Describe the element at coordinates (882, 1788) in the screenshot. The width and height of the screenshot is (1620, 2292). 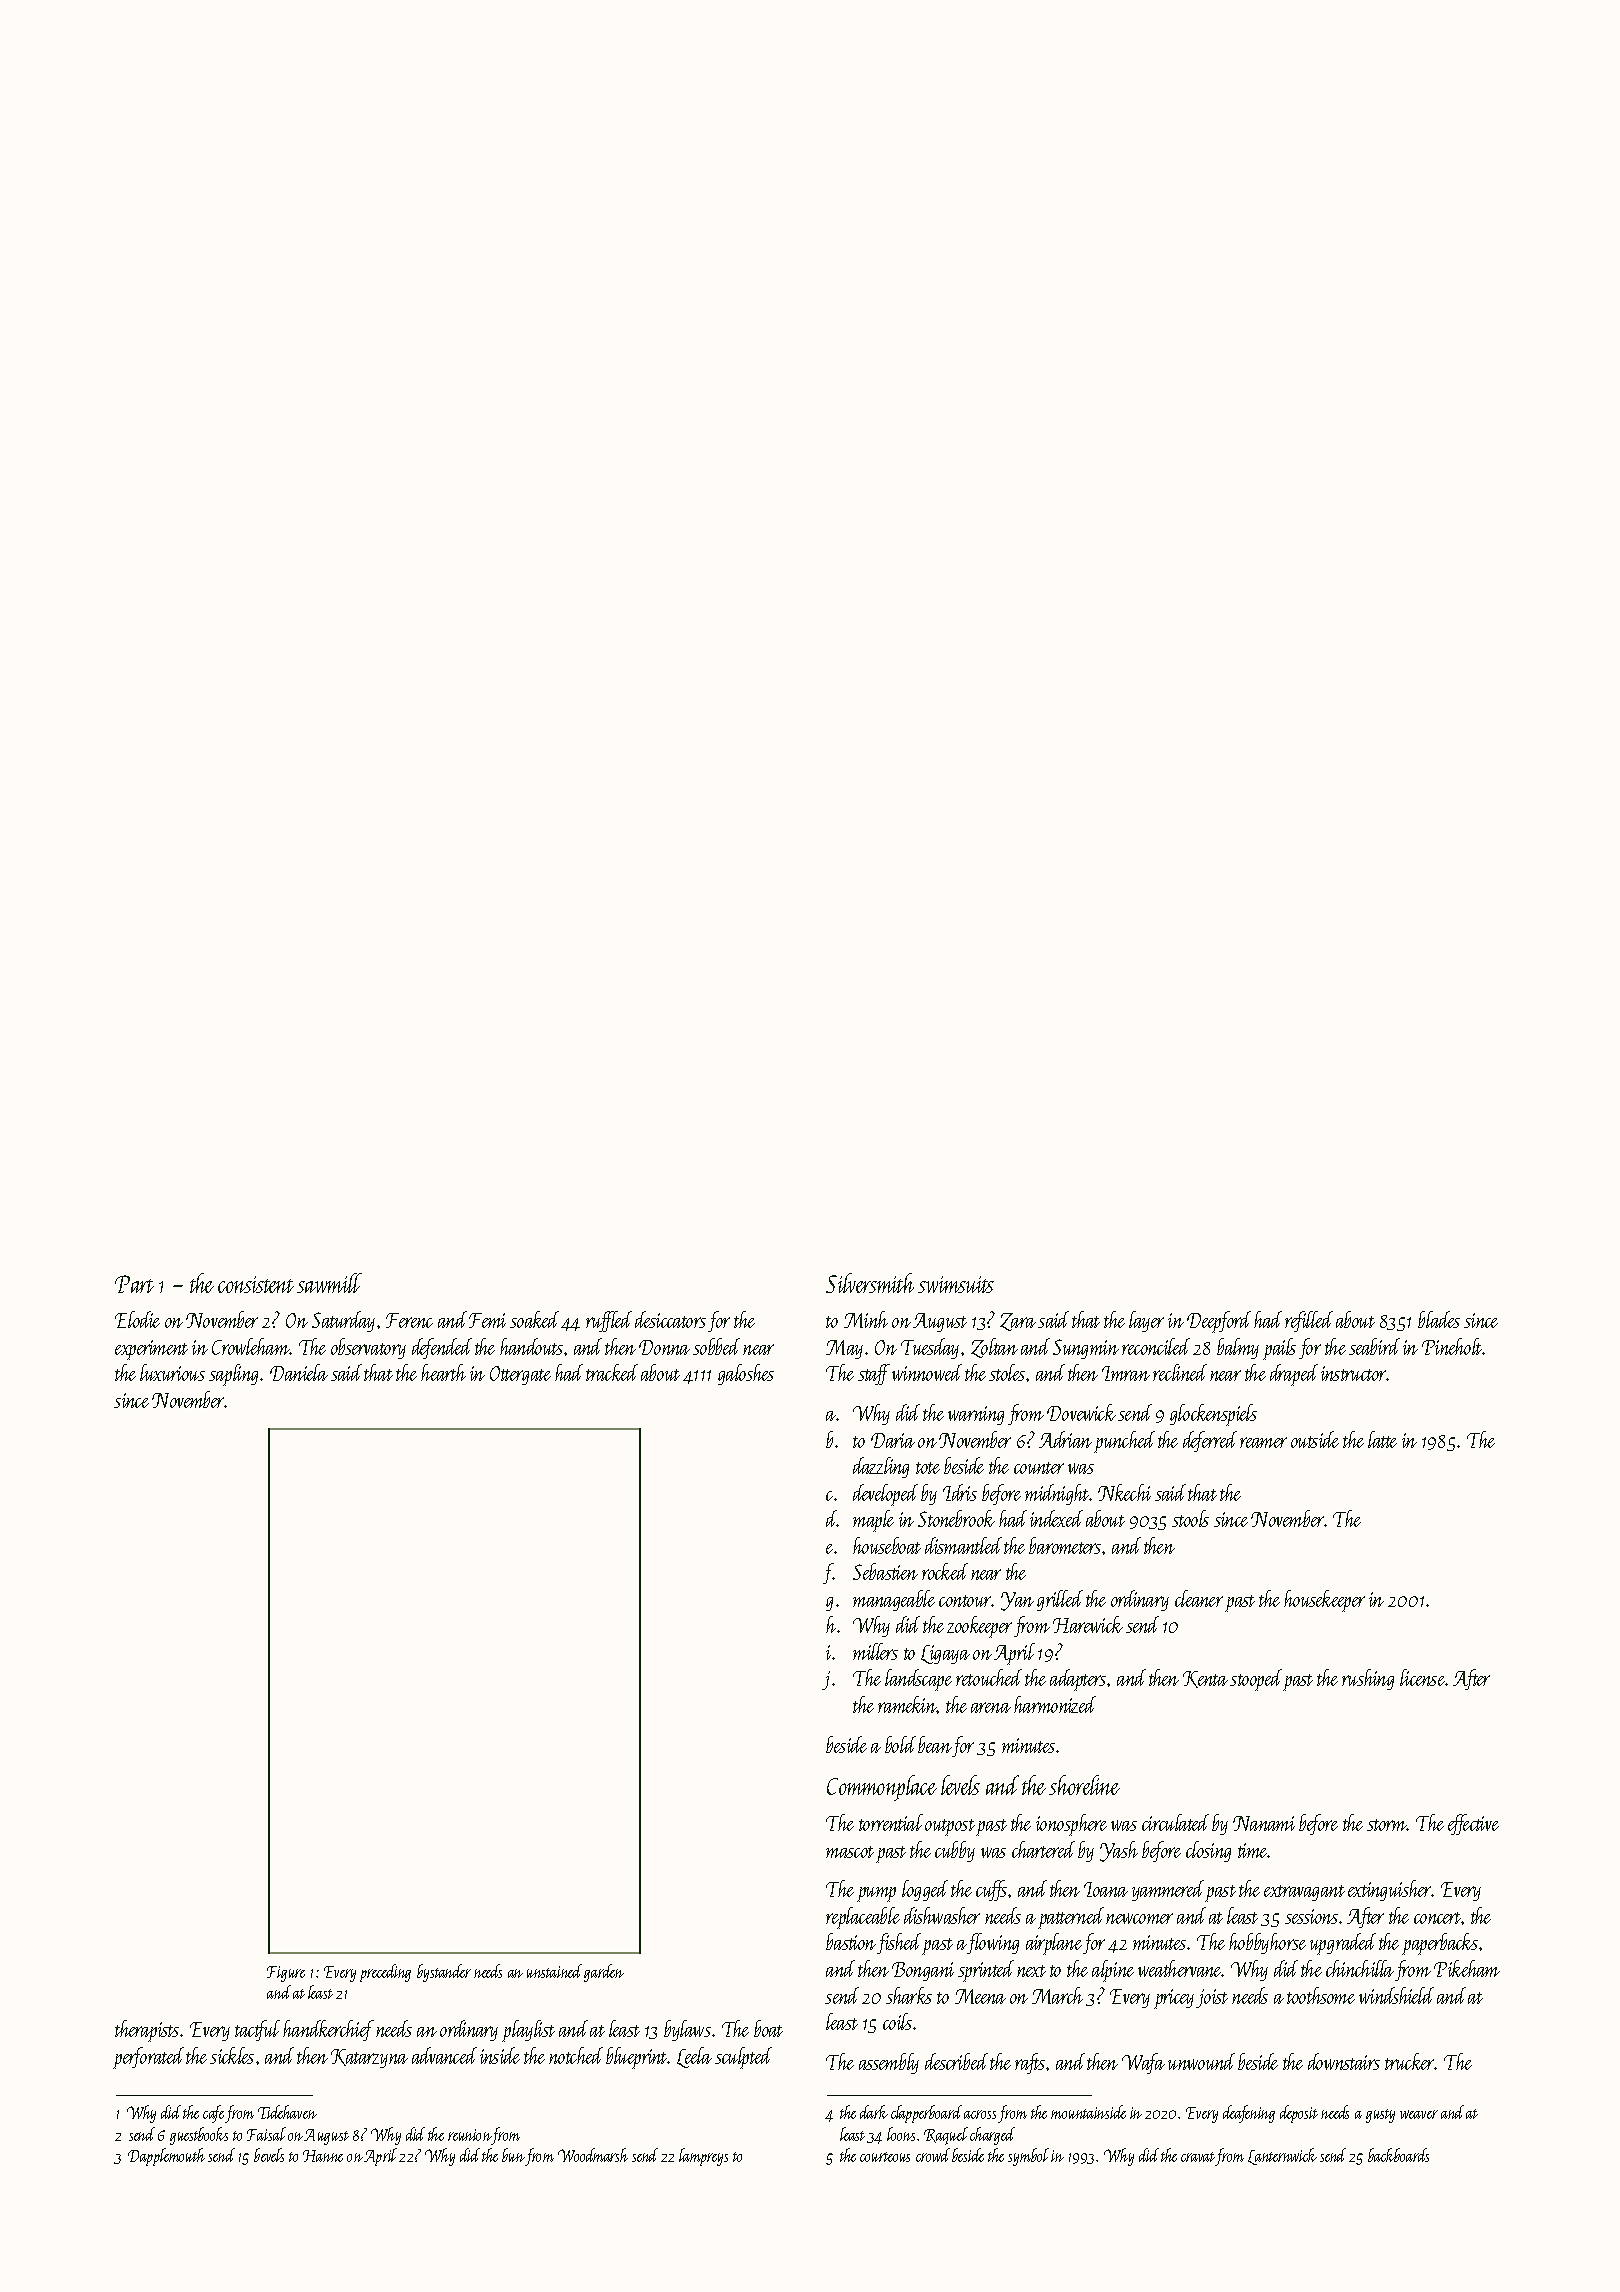
I see `Commonplace` at that location.
